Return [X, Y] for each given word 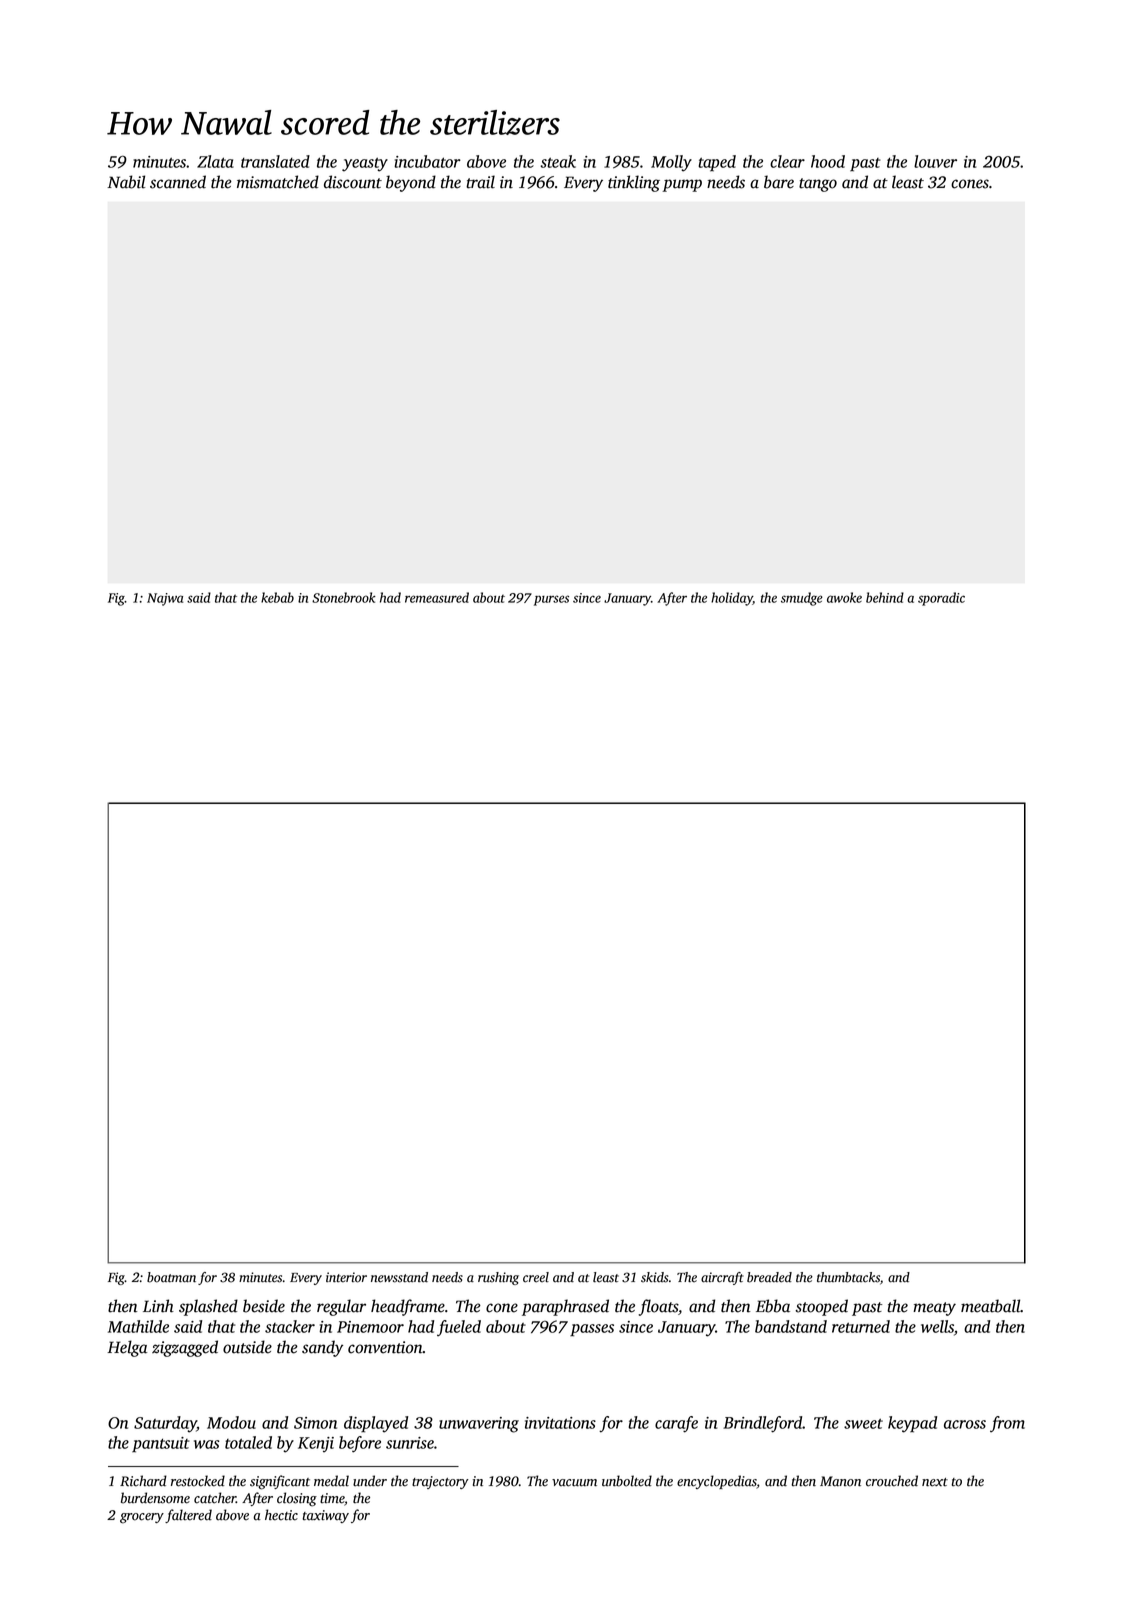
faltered [188, 1516]
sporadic [941, 599]
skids [655, 1277]
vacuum [574, 1483]
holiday [732, 599]
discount [353, 182]
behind [885, 597]
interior [346, 1277]
